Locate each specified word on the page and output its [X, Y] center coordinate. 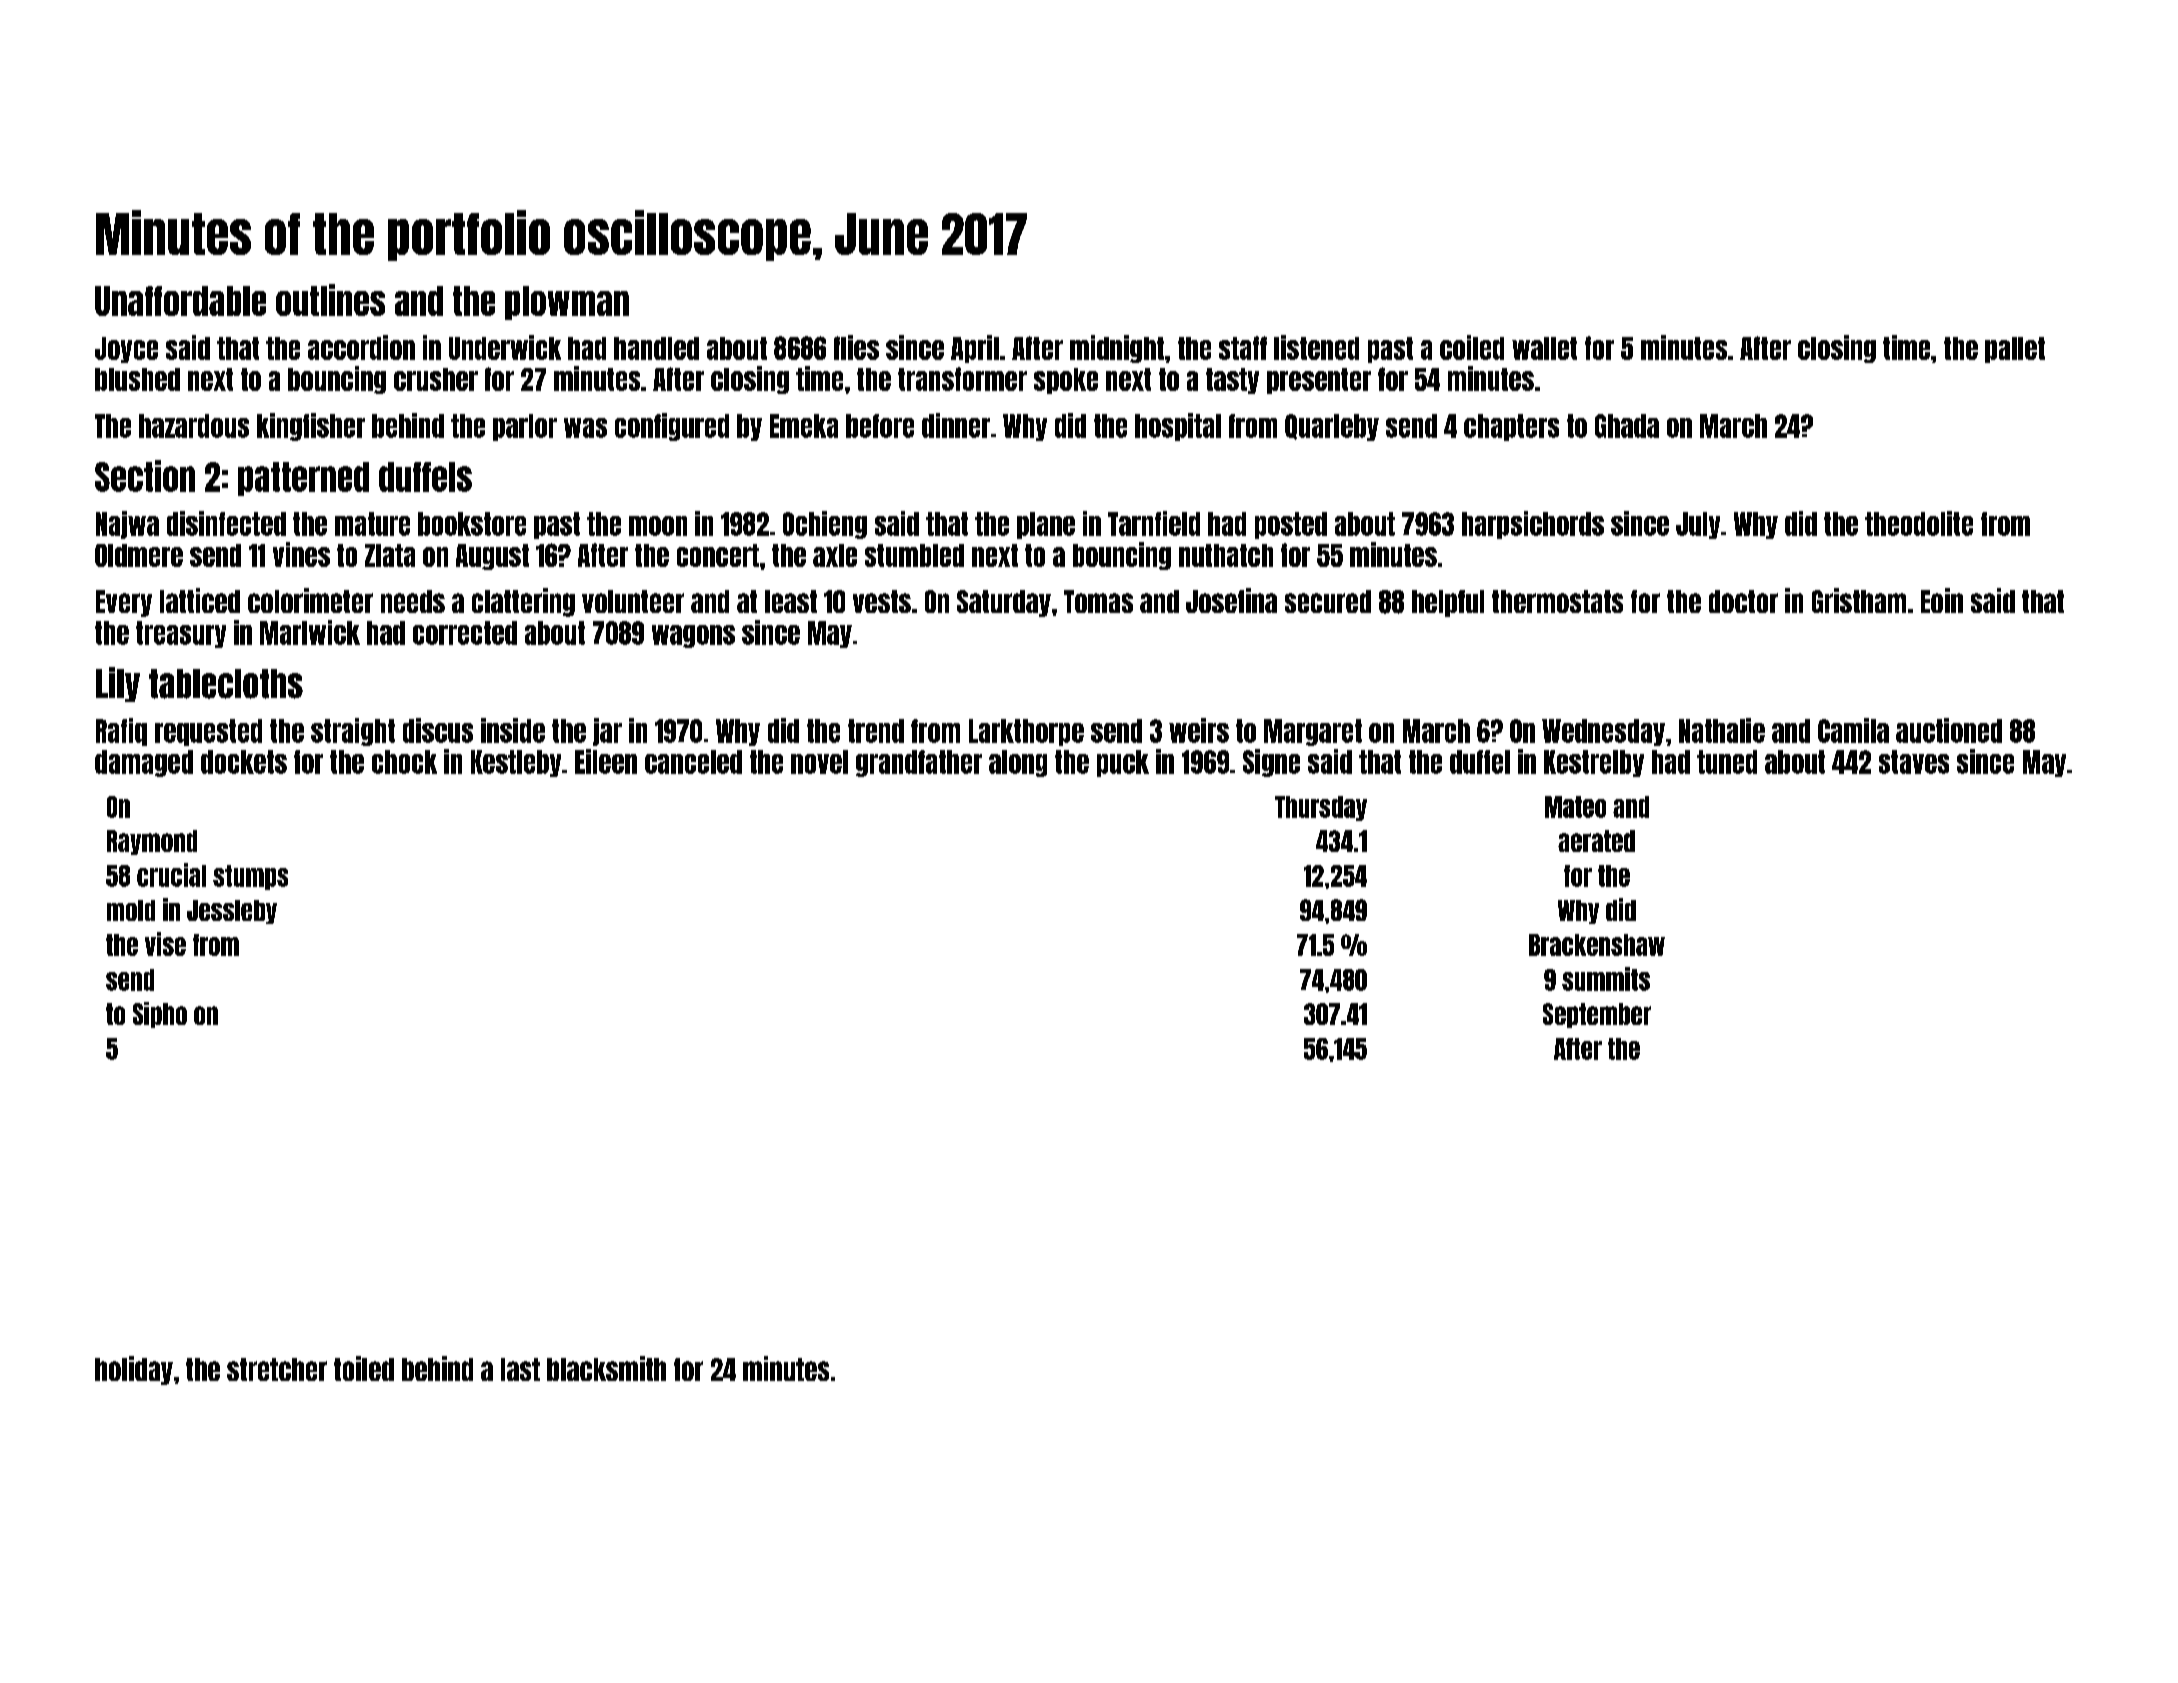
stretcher [277, 1369]
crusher [436, 379]
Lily [118, 684]
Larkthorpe [1026, 732]
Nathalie [1722, 730]
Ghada [1627, 426]
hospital [1178, 427]
